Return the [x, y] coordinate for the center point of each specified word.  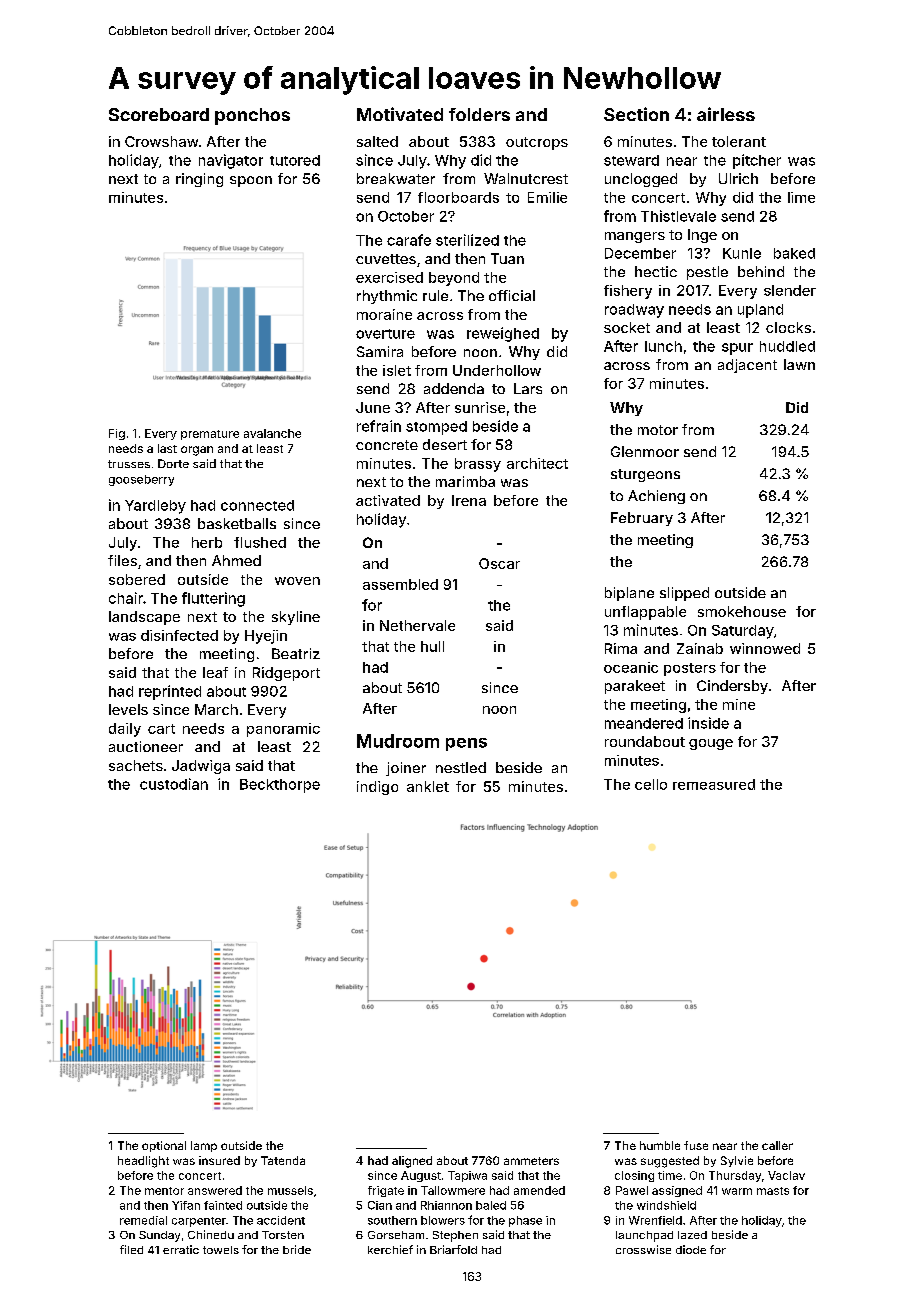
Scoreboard [159, 114]
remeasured [714, 784]
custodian [174, 784]
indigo [377, 788]
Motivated [400, 114]
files [122, 560]
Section [636, 114]
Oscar [499, 563]
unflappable [645, 613]
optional [164, 1146]
